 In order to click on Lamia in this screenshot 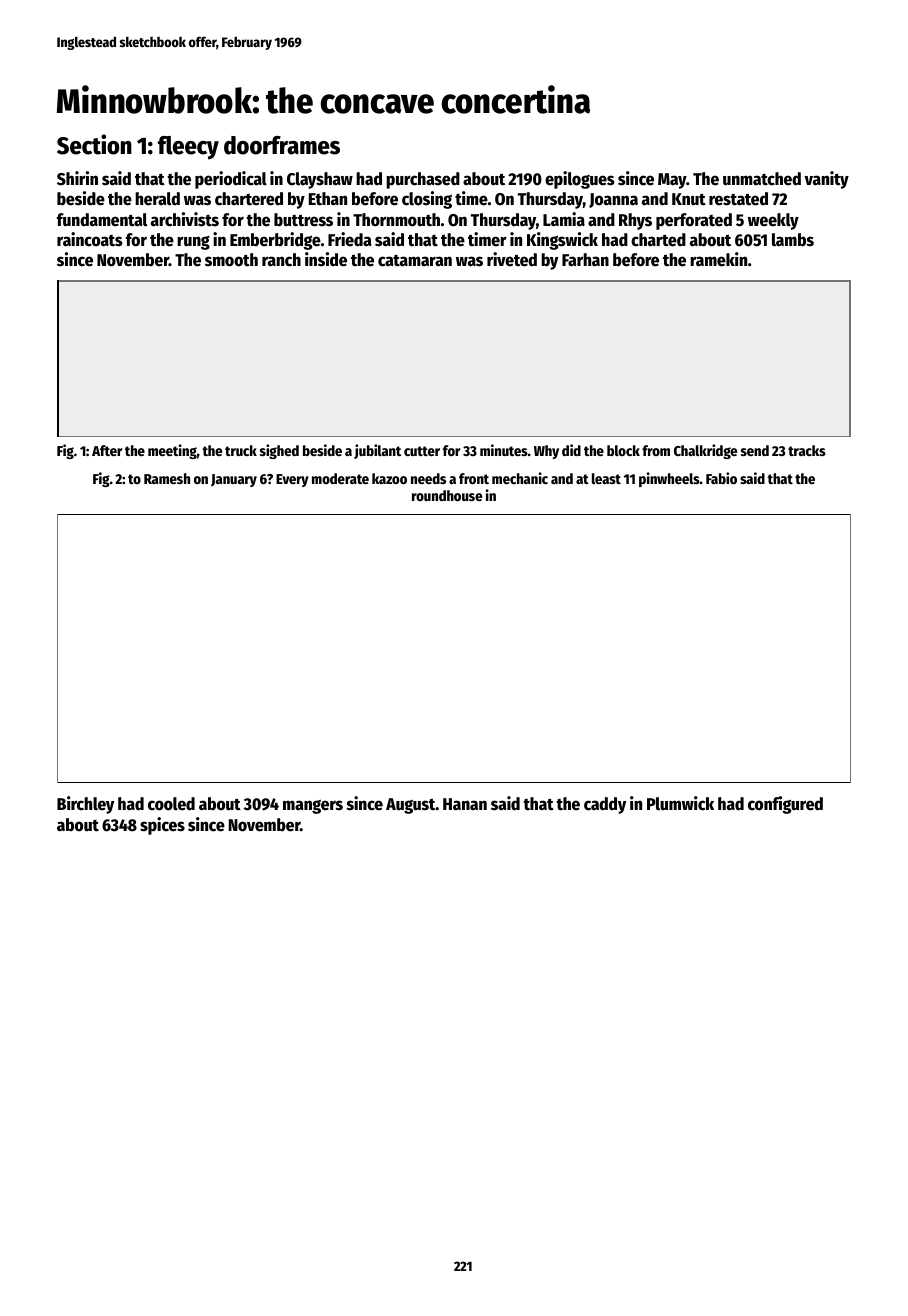, I will do `click(564, 219)`.
